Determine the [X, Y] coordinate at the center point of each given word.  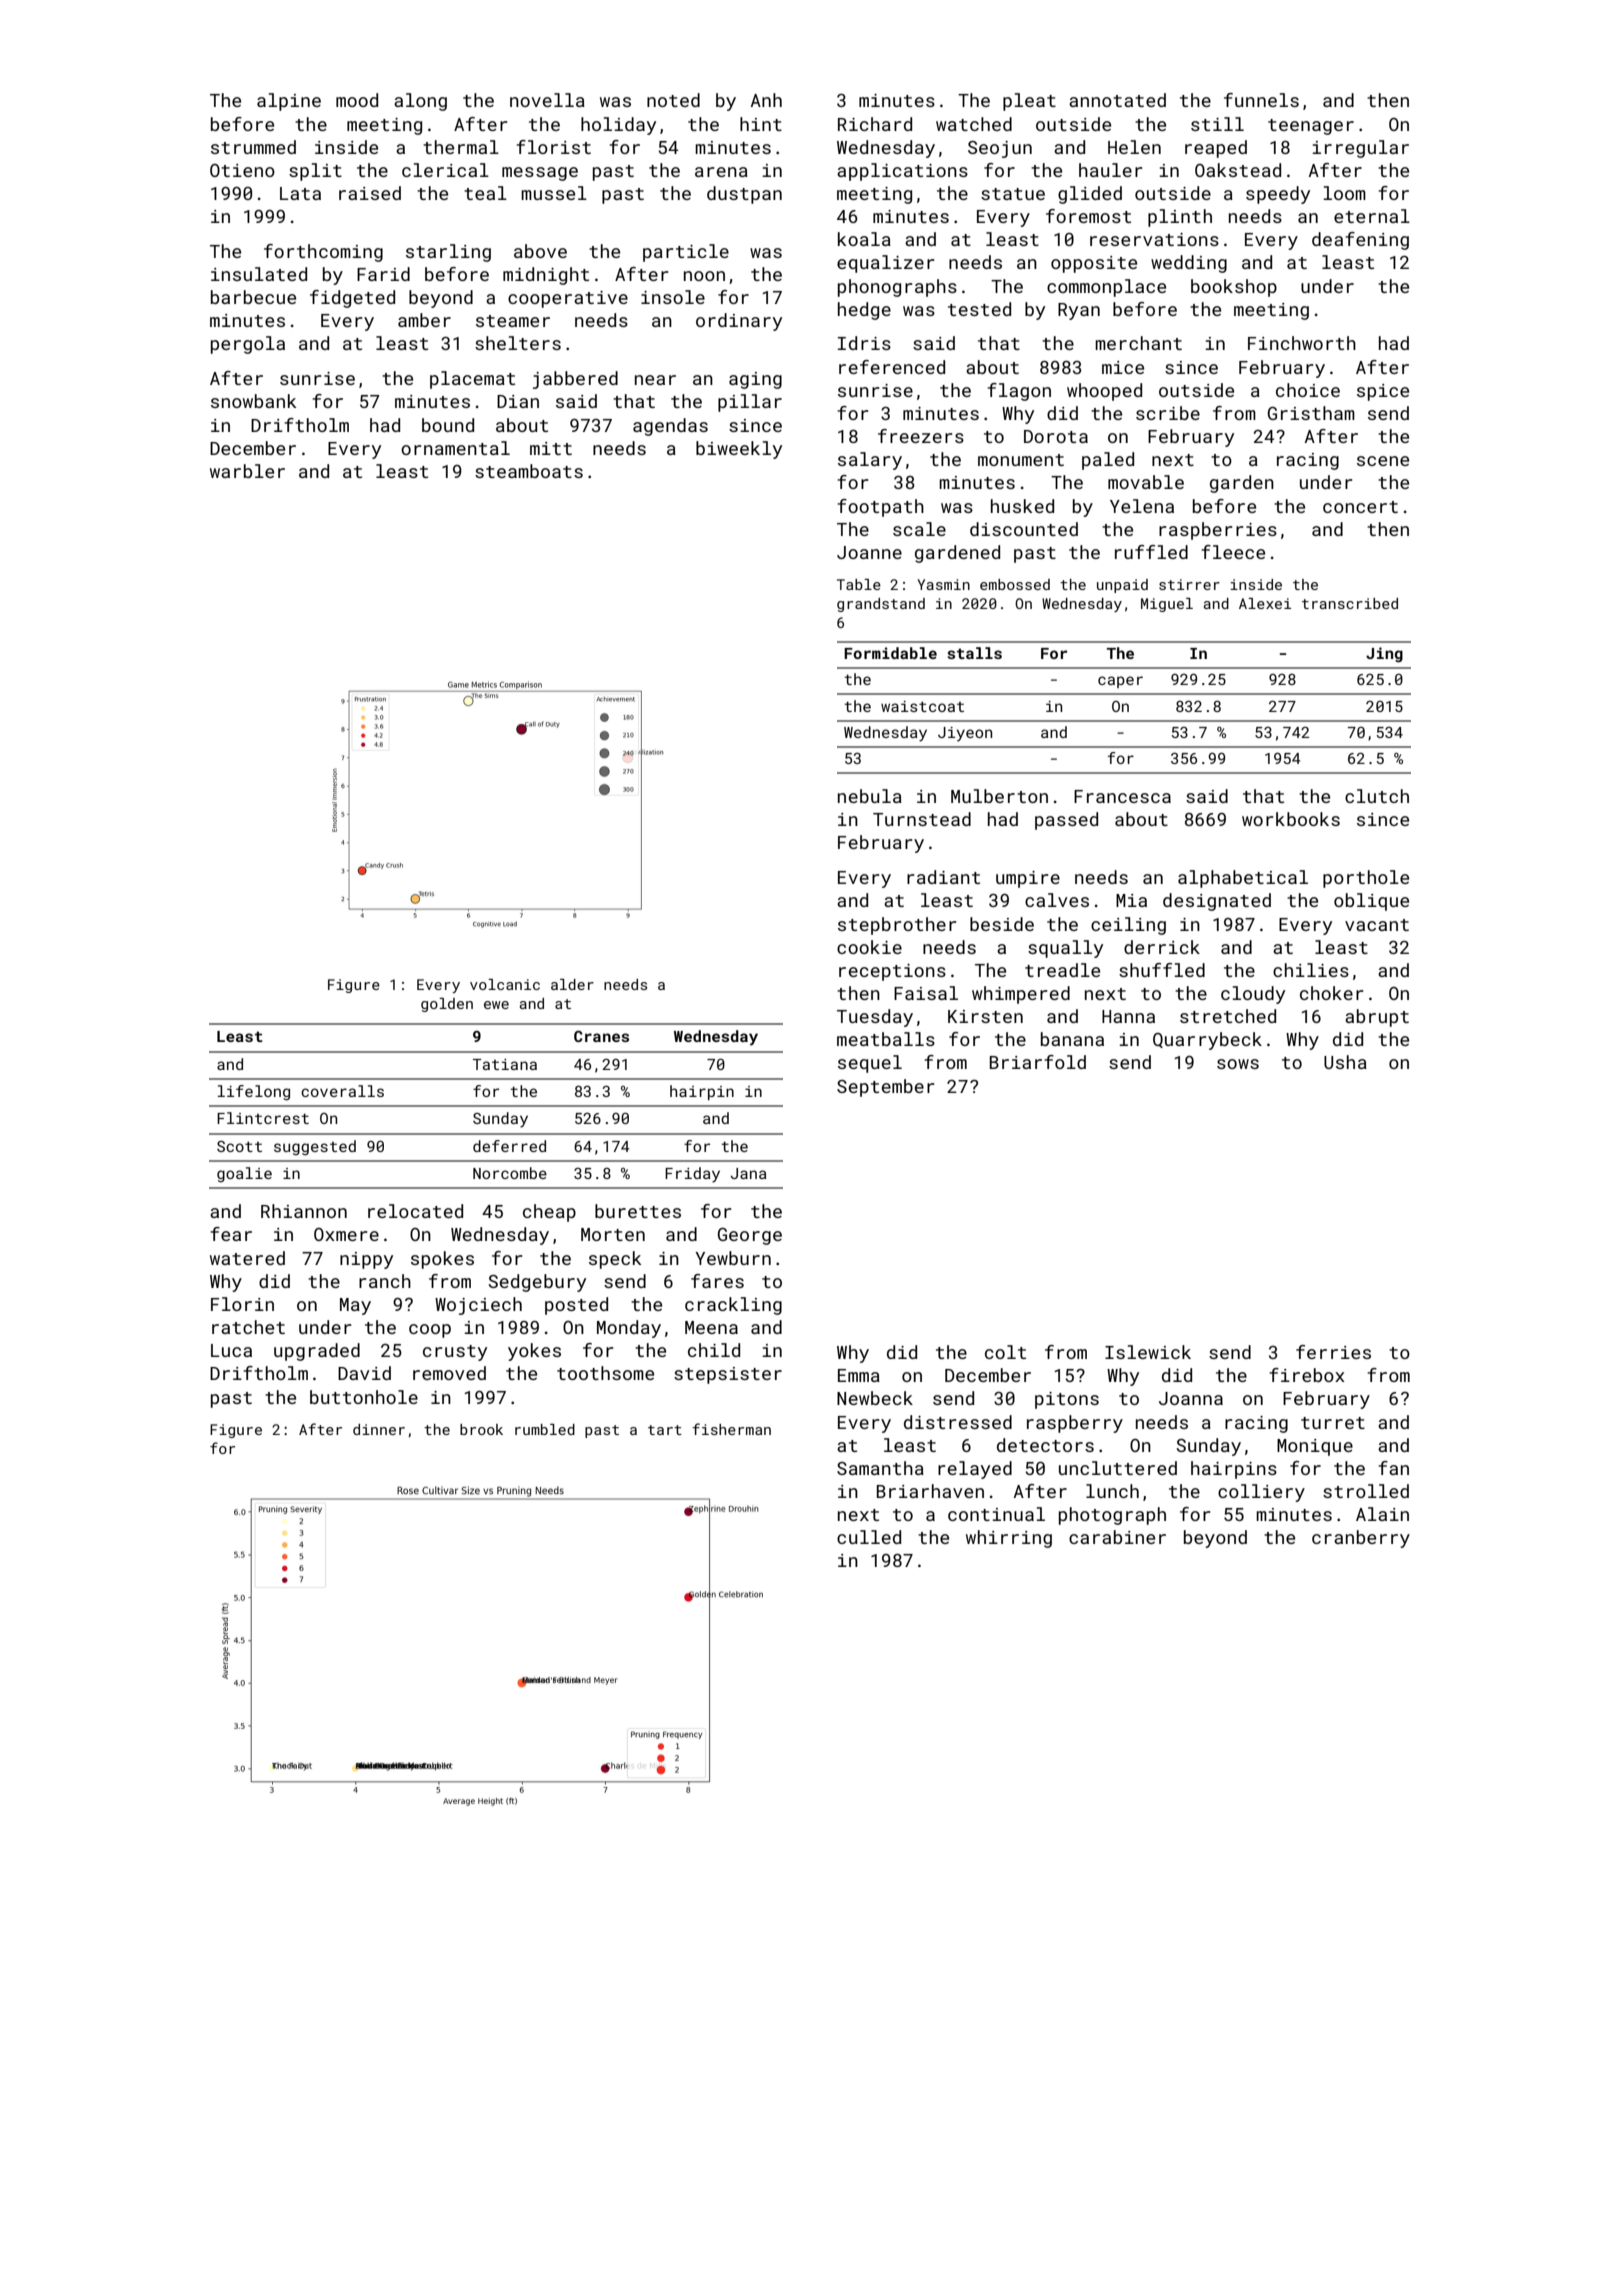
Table [859, 584]
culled [869, 1537]
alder [572, 984]
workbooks [1291, 819]
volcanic [505, 984]
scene [1383, 461]
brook [481, 1429]
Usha [1345, 1062]
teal [485, 193]
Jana [748, 1173]
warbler [247, 471]
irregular [1360, 149]
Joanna [1191, 1398]
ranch [385, 1281]
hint [761, 124]
